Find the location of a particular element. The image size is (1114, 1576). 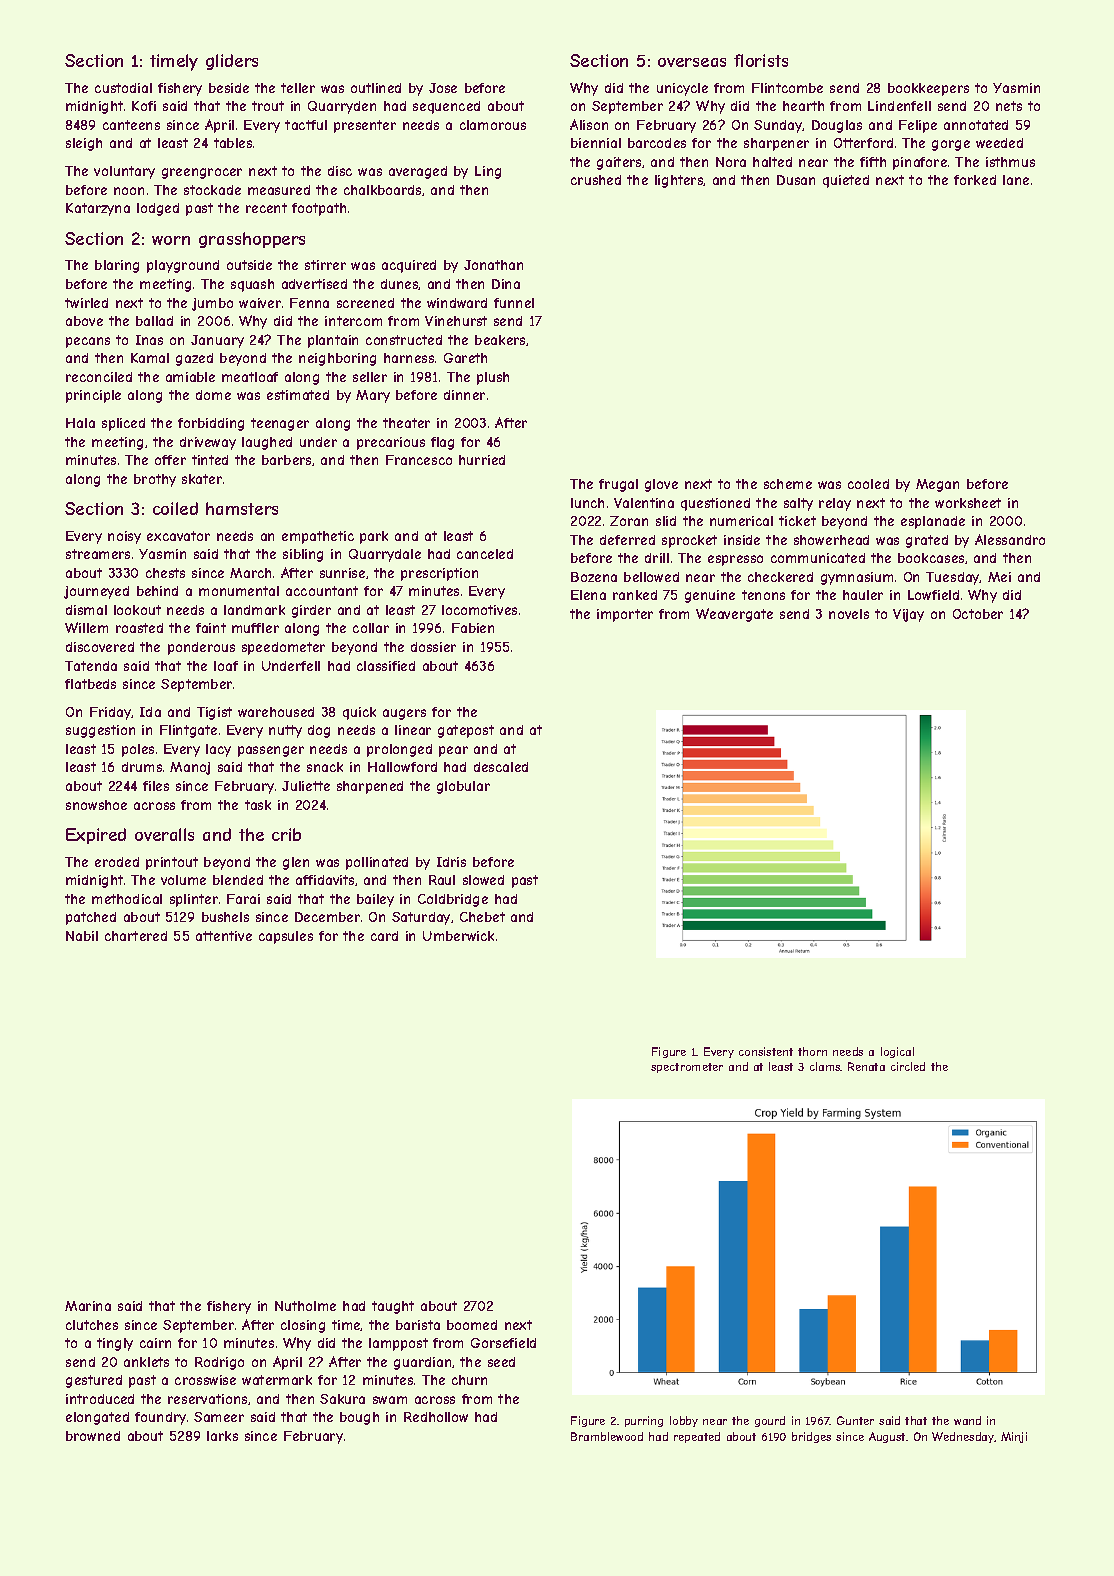

consistent is located at coordinates (766, 1051).
